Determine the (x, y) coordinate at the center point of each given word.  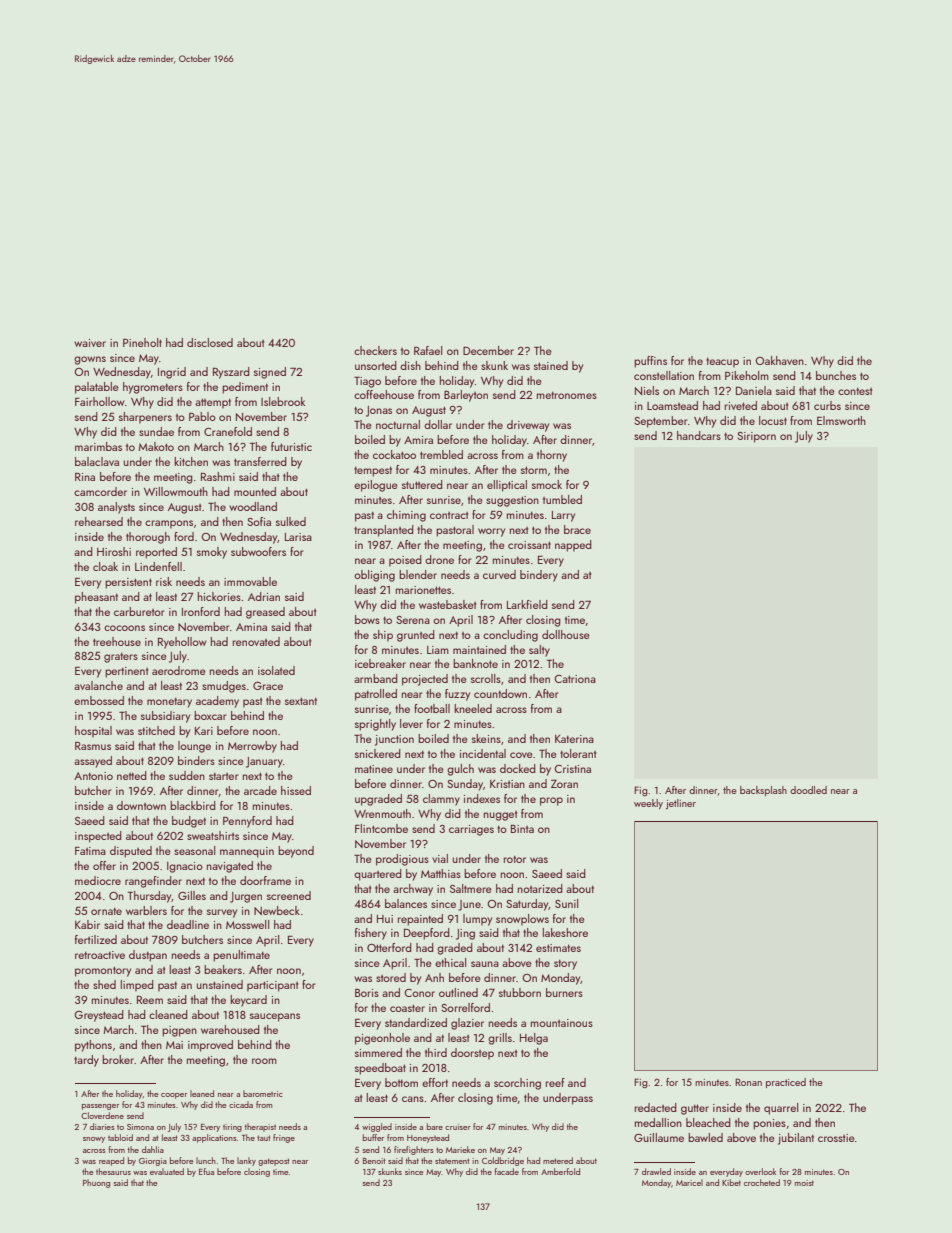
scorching (517, 1084)
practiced (786, 1083)
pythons (93, 1046)
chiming (406, 516)
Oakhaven (779, 360)
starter (224, 776)
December (488, 350)
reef (555, 1082)
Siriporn (756, 437)
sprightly (375, 725)
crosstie (836, 1138)
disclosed (210, 342)
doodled (808, 790)
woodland (253, 506)
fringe (284, 1138)
